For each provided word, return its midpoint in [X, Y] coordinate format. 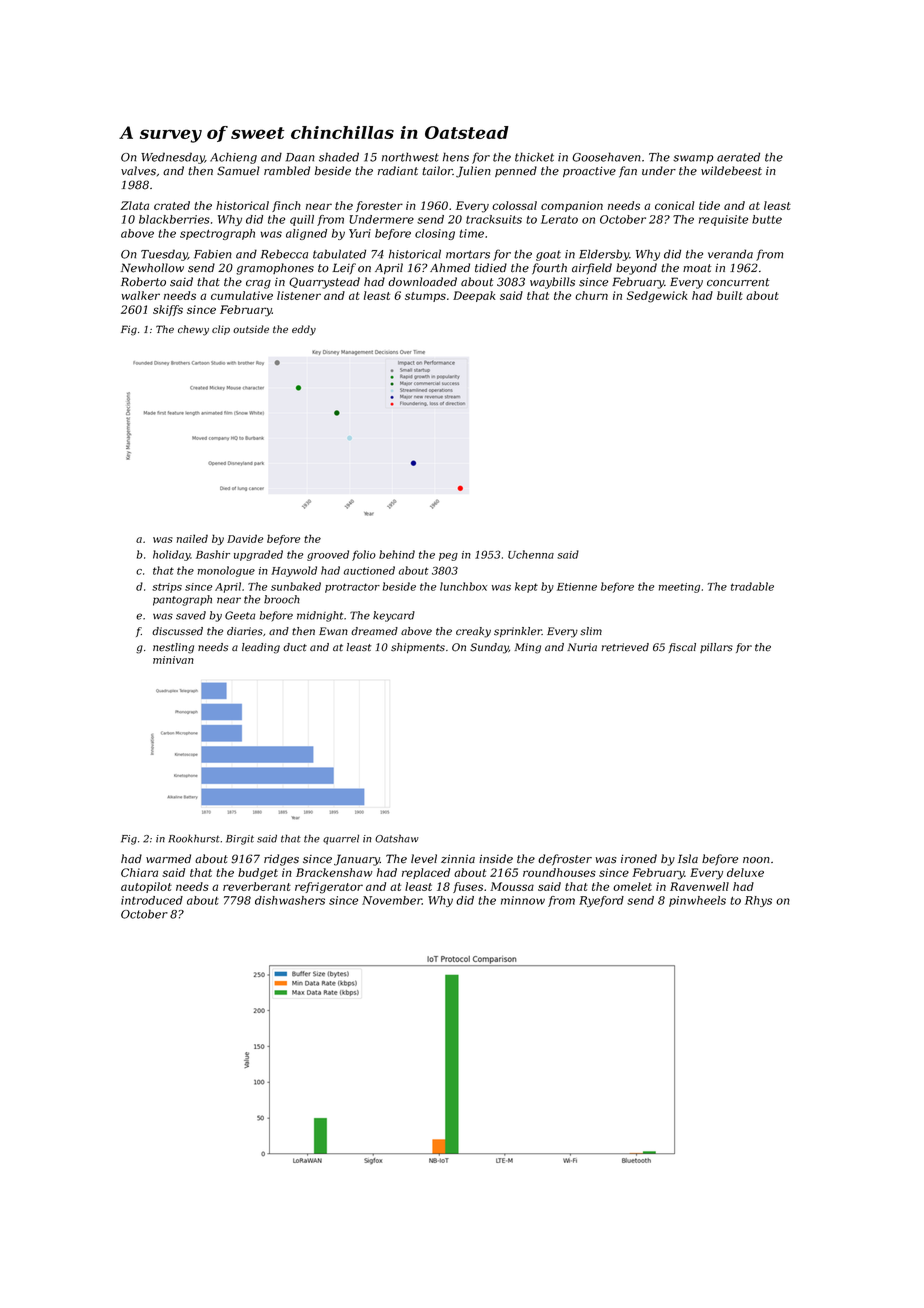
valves [138, 171]
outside [251, 329]
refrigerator [329, 888]
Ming [527, 648]
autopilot [146, 887]
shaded [339, 157]
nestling [173, 648]
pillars [716, 648]
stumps [425, 297]
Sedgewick [657, 297]
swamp [693, 159]
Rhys [758, 901]
